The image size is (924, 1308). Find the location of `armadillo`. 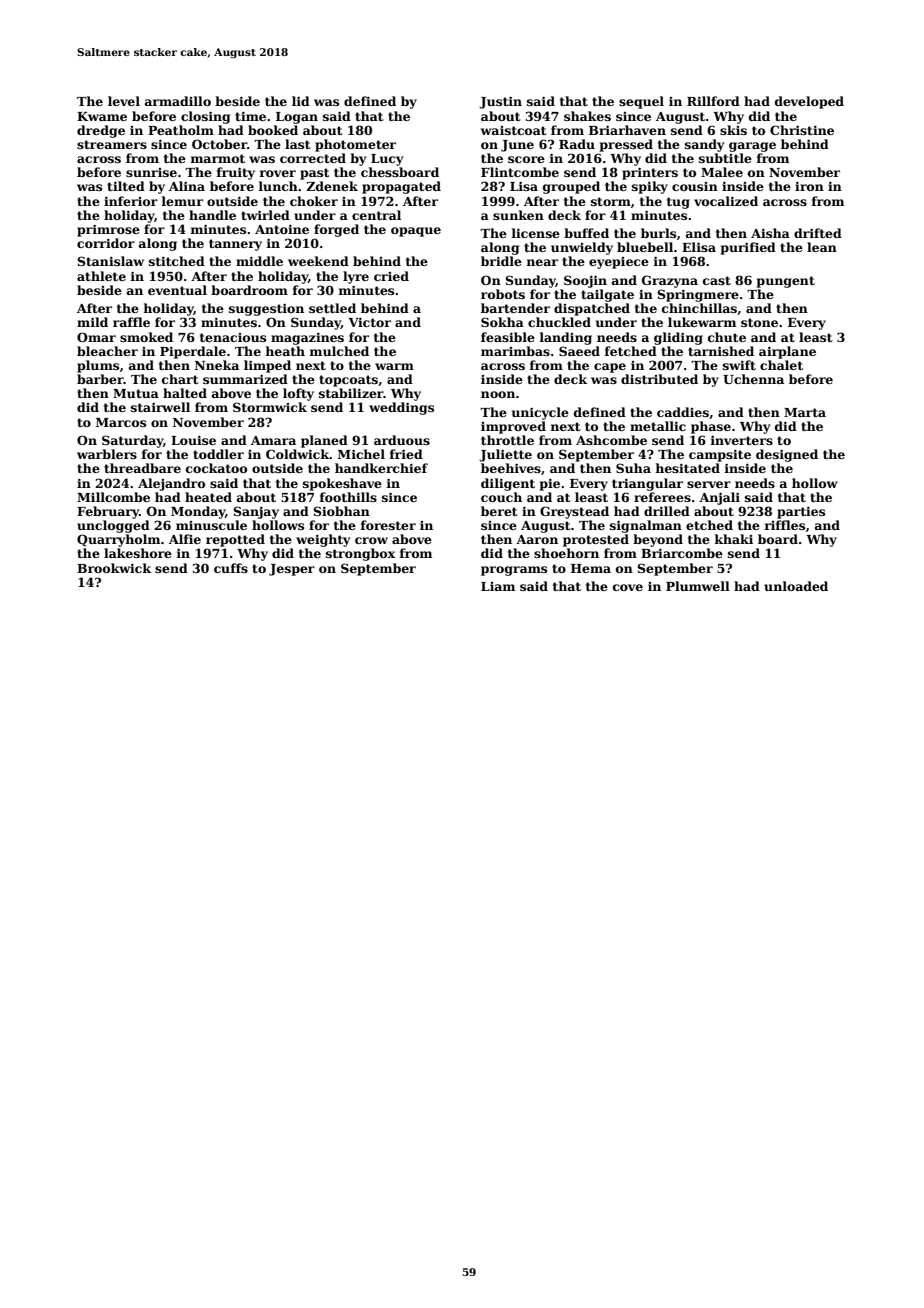

armadillo is located at coordinates (178, 101).
